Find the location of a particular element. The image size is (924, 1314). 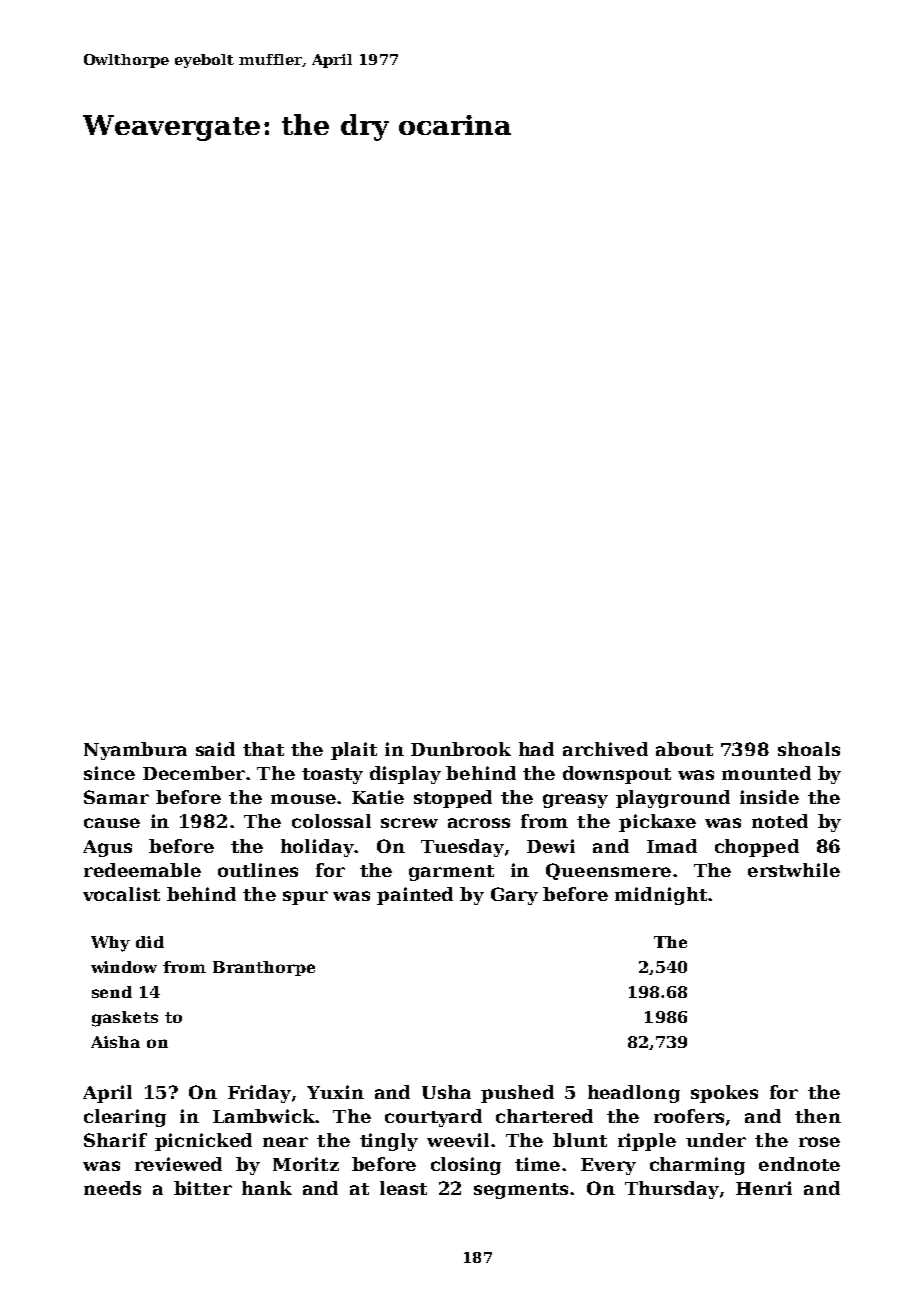

closing is located at coordinates (466, 1166).
